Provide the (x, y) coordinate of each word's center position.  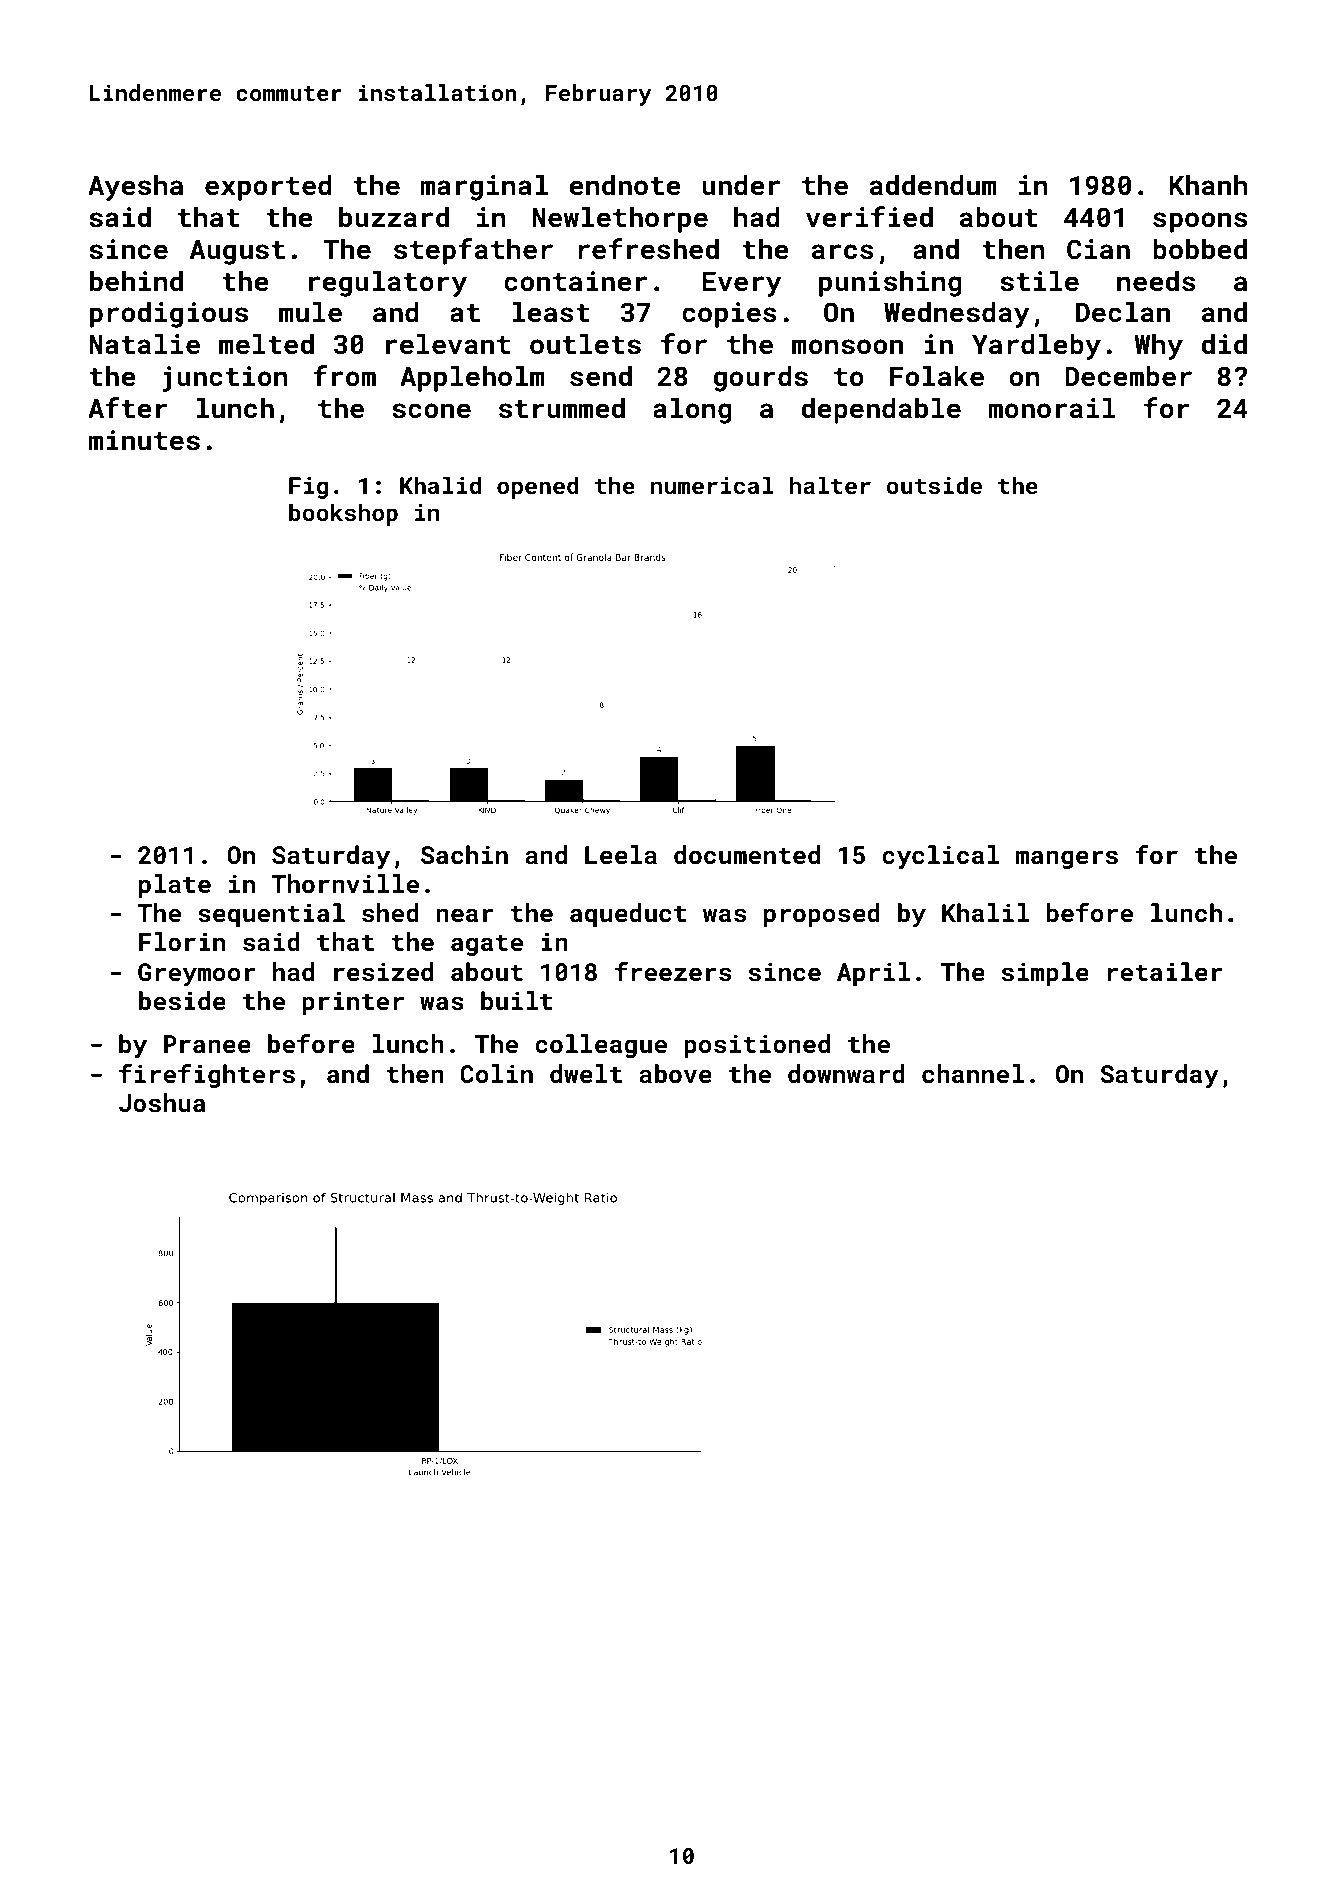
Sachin (464, 855)
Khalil (985, 912)
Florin (182, 941)
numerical (712, 485)
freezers (673, 972)
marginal (484, 188)
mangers (1067, 859)
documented (747, 855)
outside (934, 485)
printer (353, 1003)
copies (729, 315)
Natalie (144, 344)
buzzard (394, 217)
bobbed (1200, 249)
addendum (933, 185)
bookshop (343, 514)
